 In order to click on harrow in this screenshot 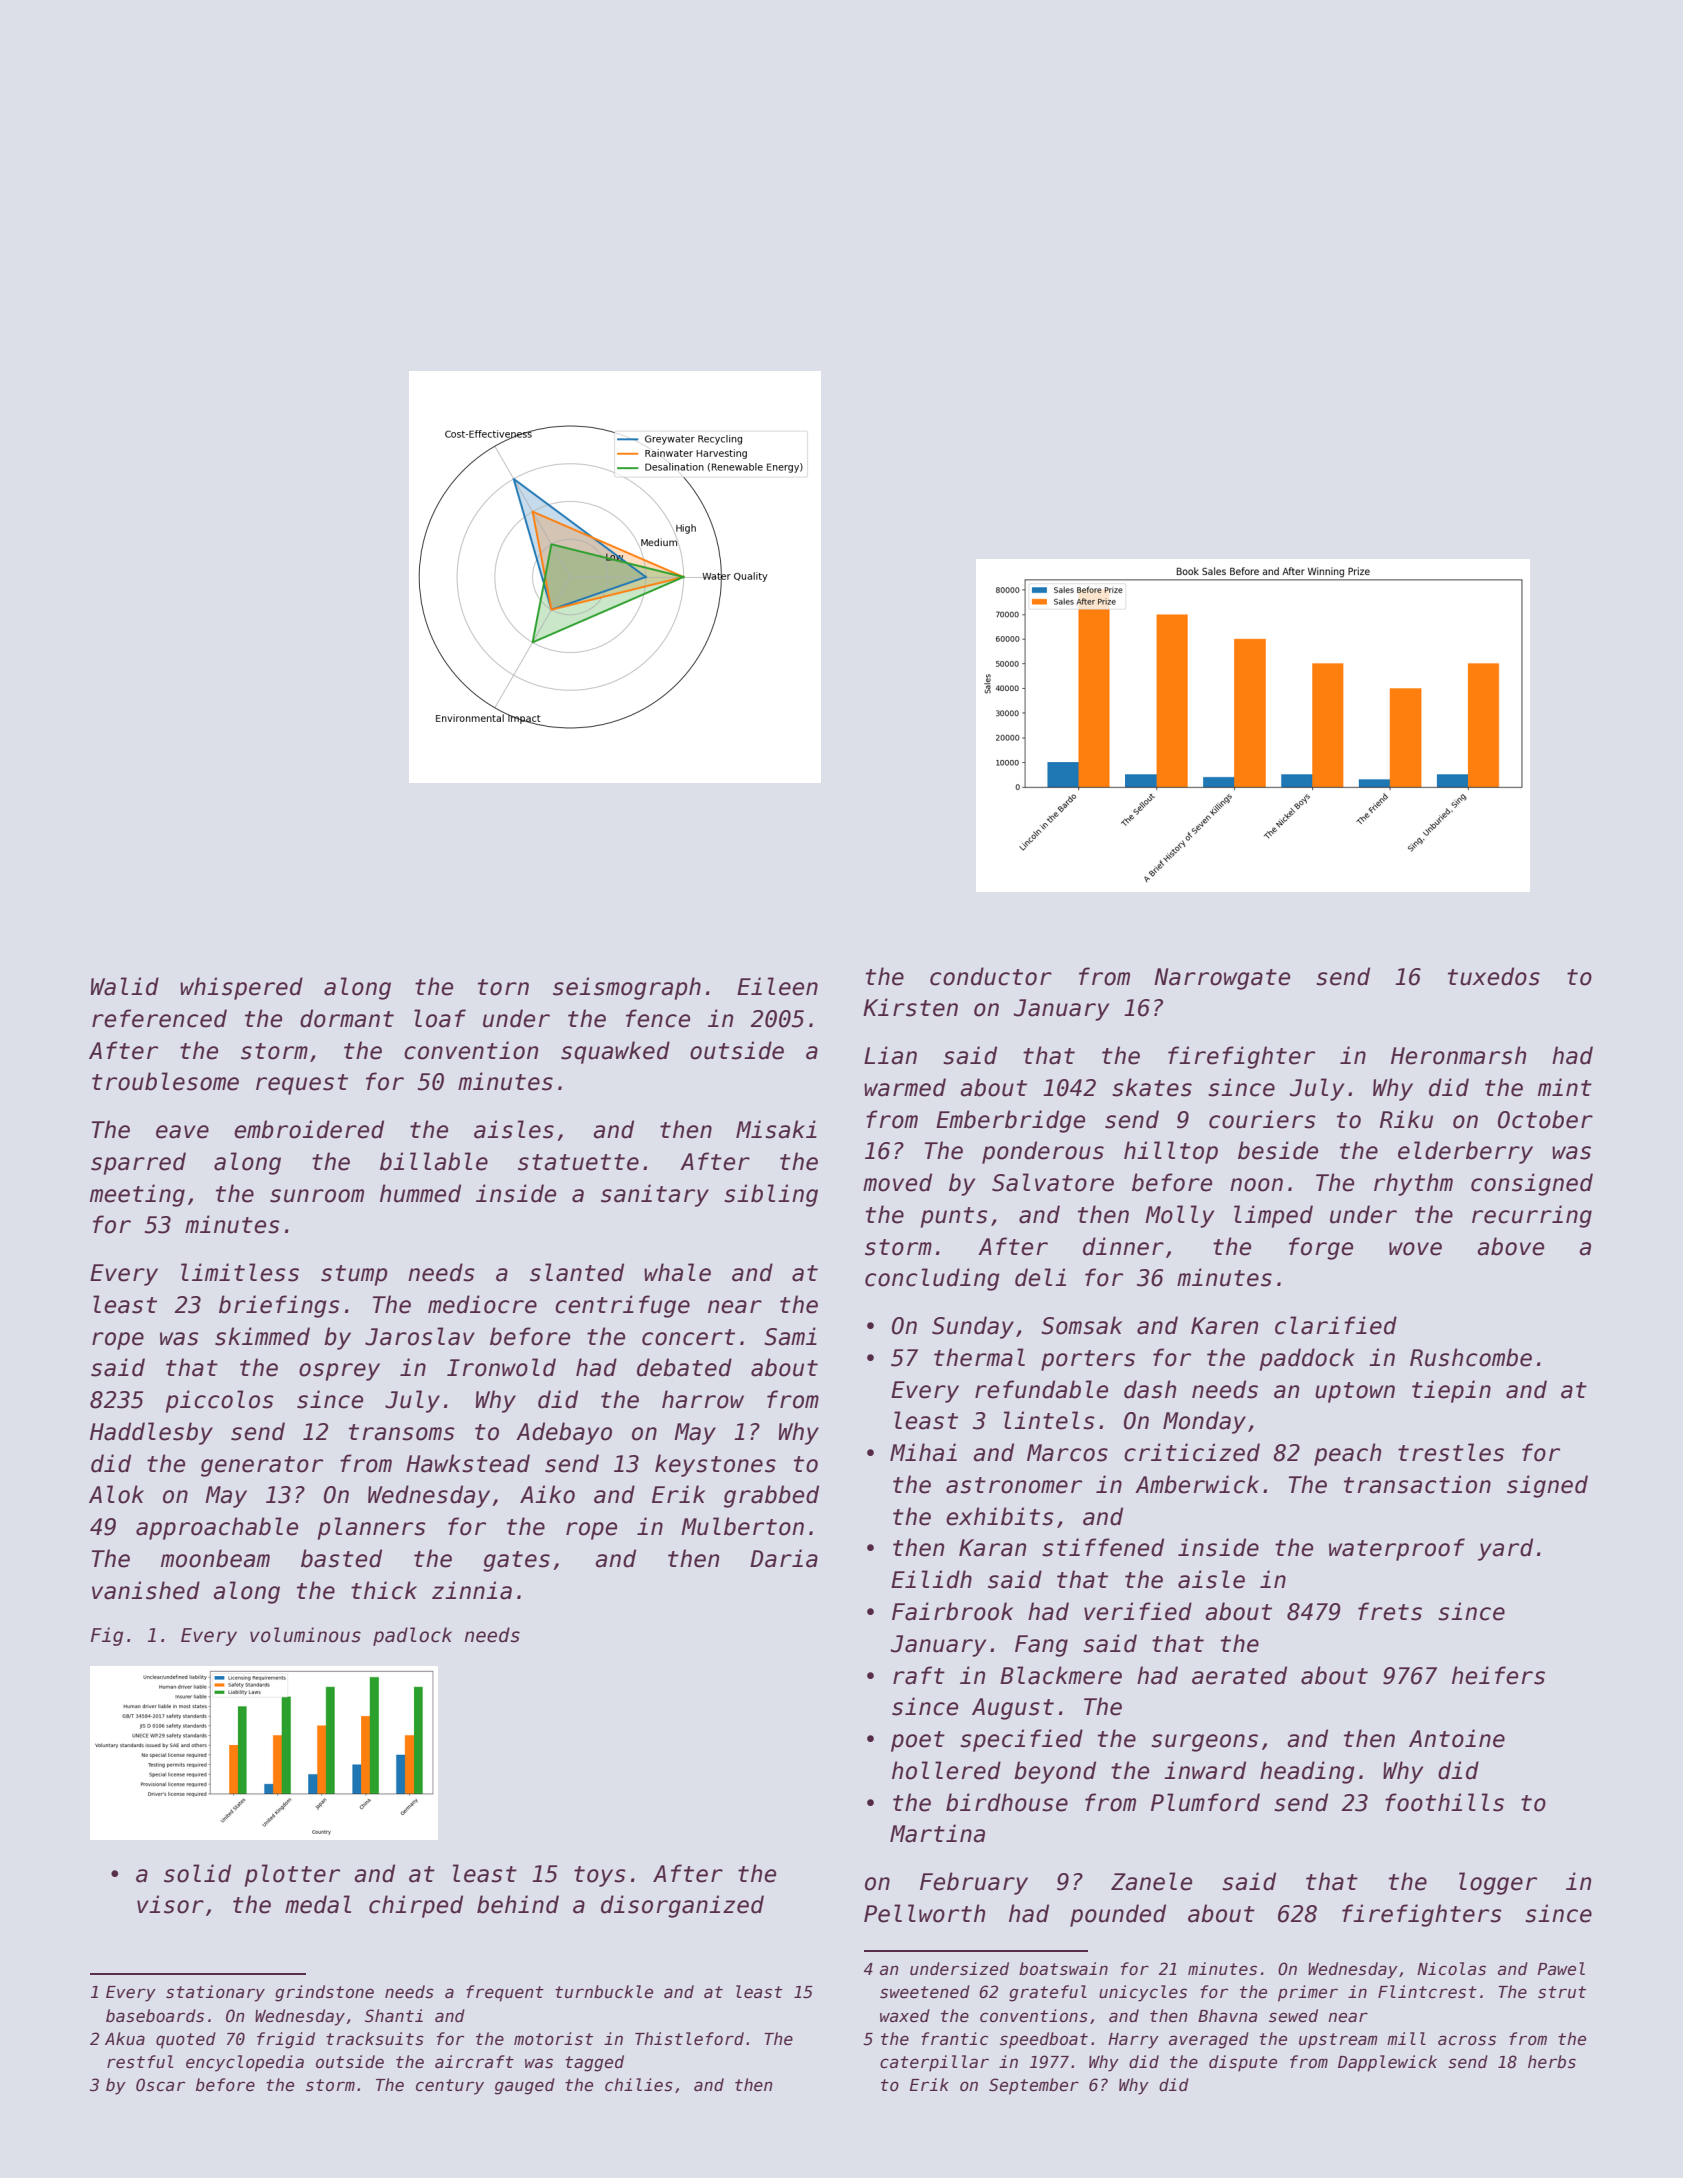, I will do `click(703, 1399)`.
